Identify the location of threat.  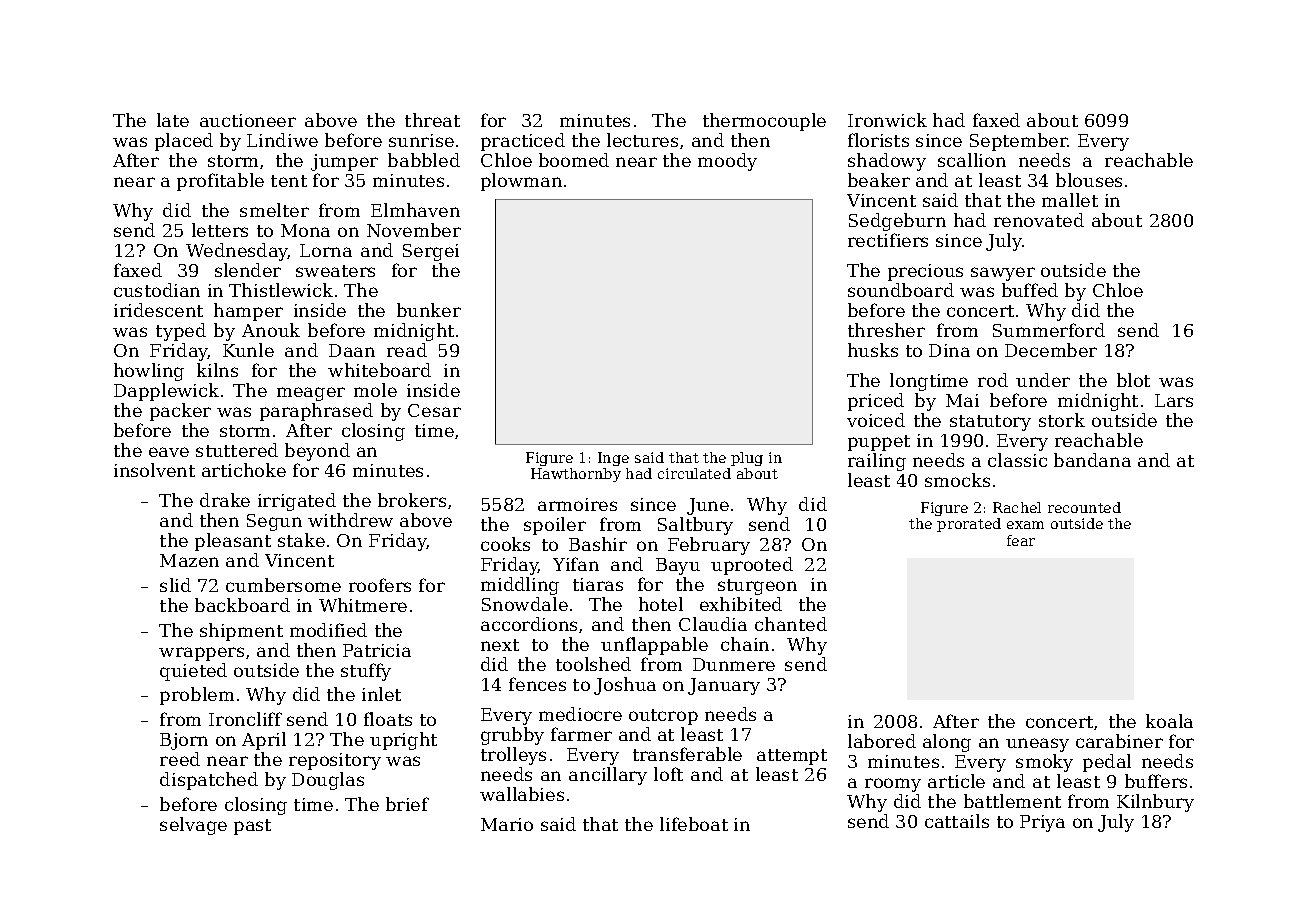
(432, 120).
